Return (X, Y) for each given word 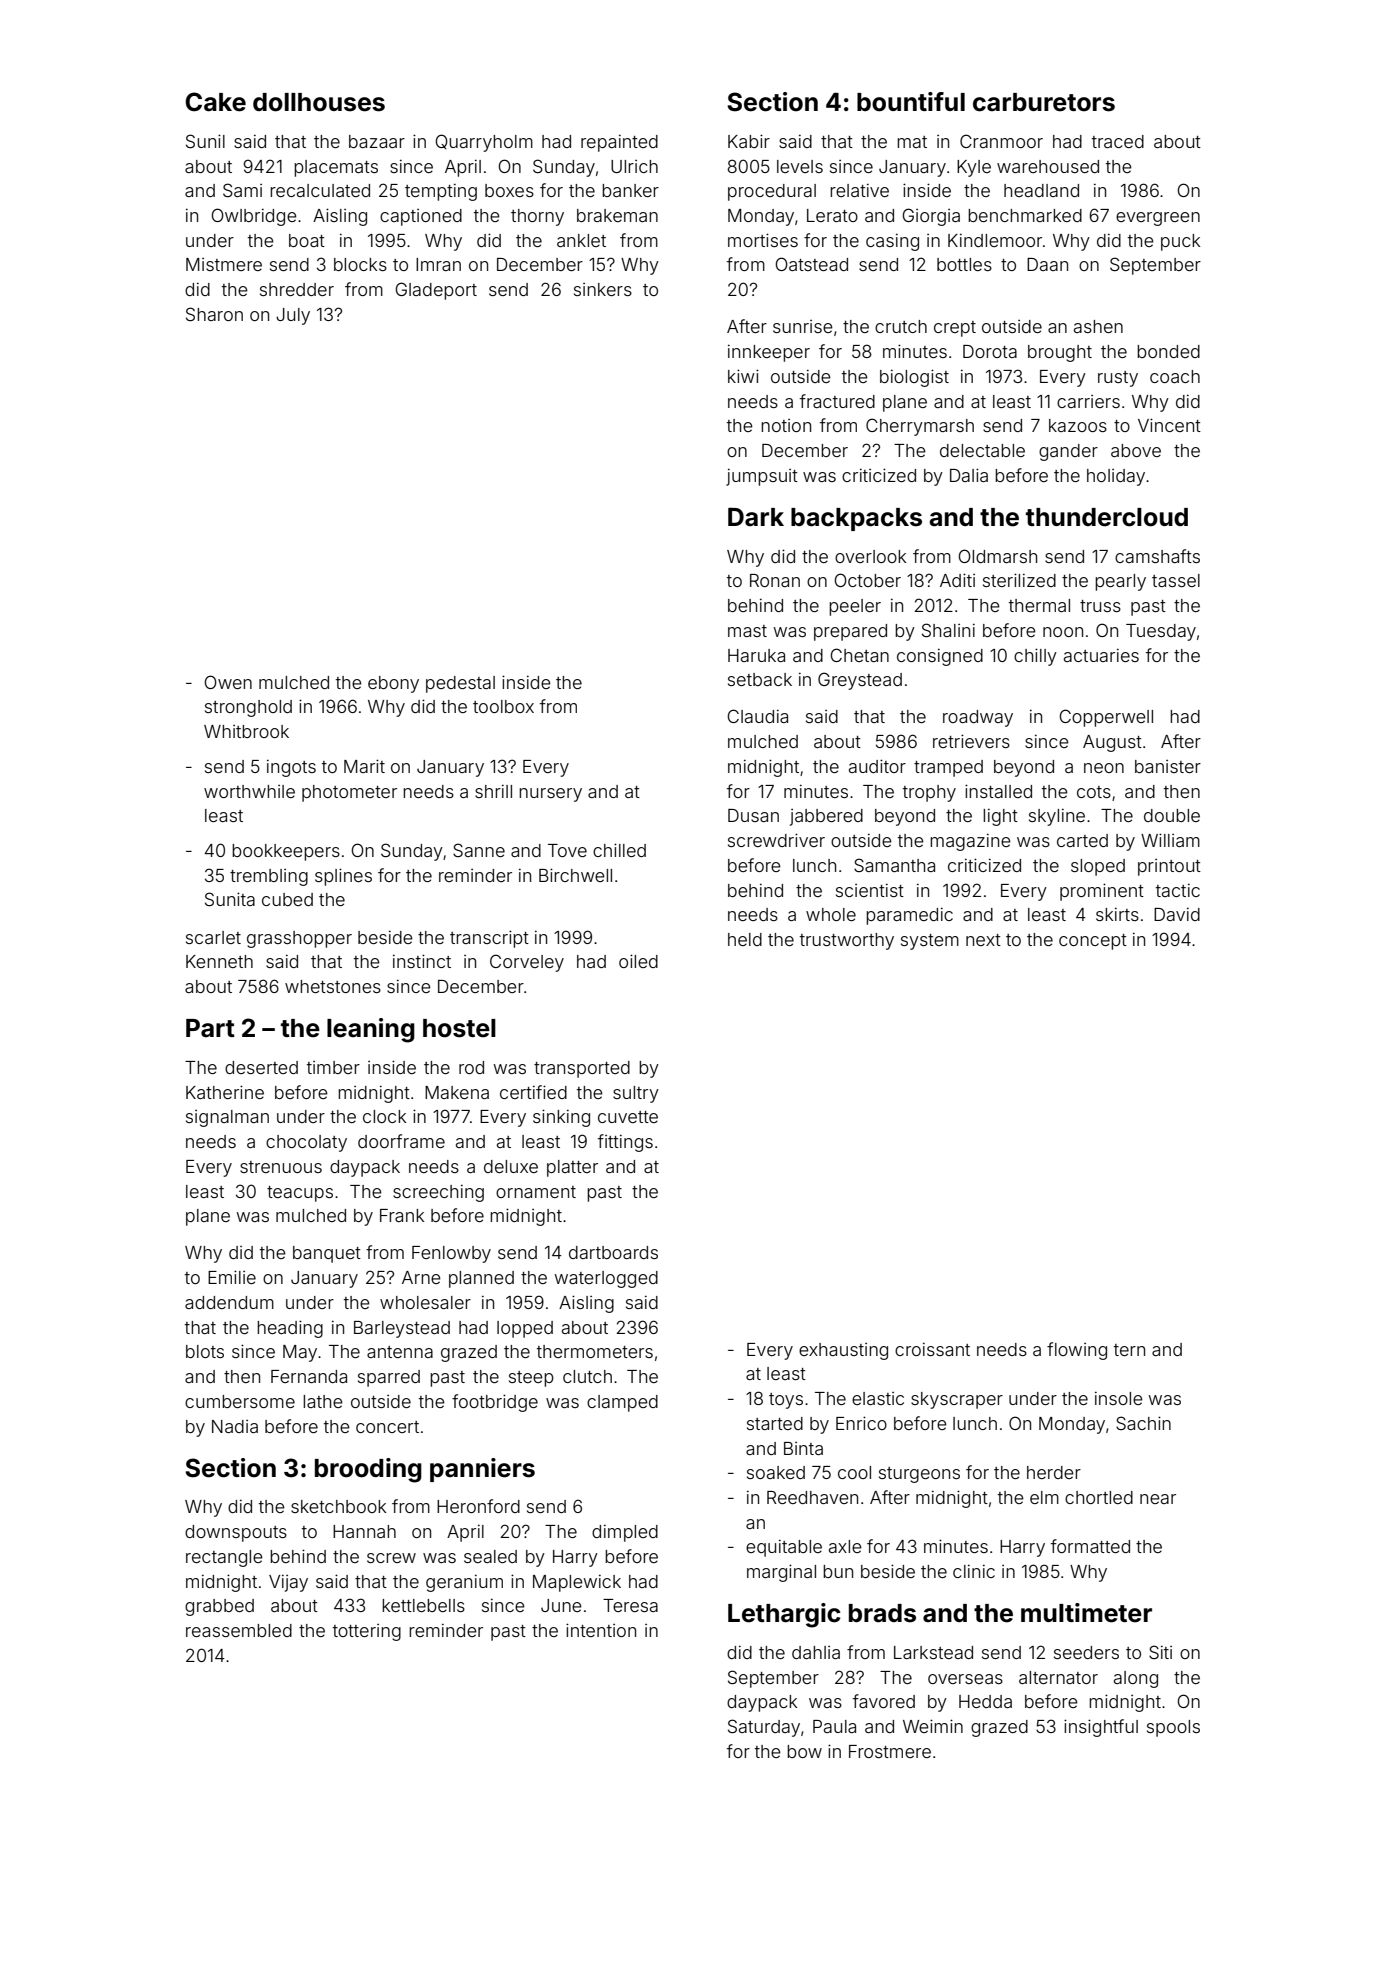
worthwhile (249, 791)
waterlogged (606, 1279)
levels (800, 166)
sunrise (803, 326)
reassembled (239, 1630)
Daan (1047, 264)
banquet (327, 1254)
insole (1119, 1398)
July (293, 316)
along (1136, 1679)
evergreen (1158, 219)
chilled (619, 850)
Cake (215, 102)
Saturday (764, 1728)
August (1112, 743)
